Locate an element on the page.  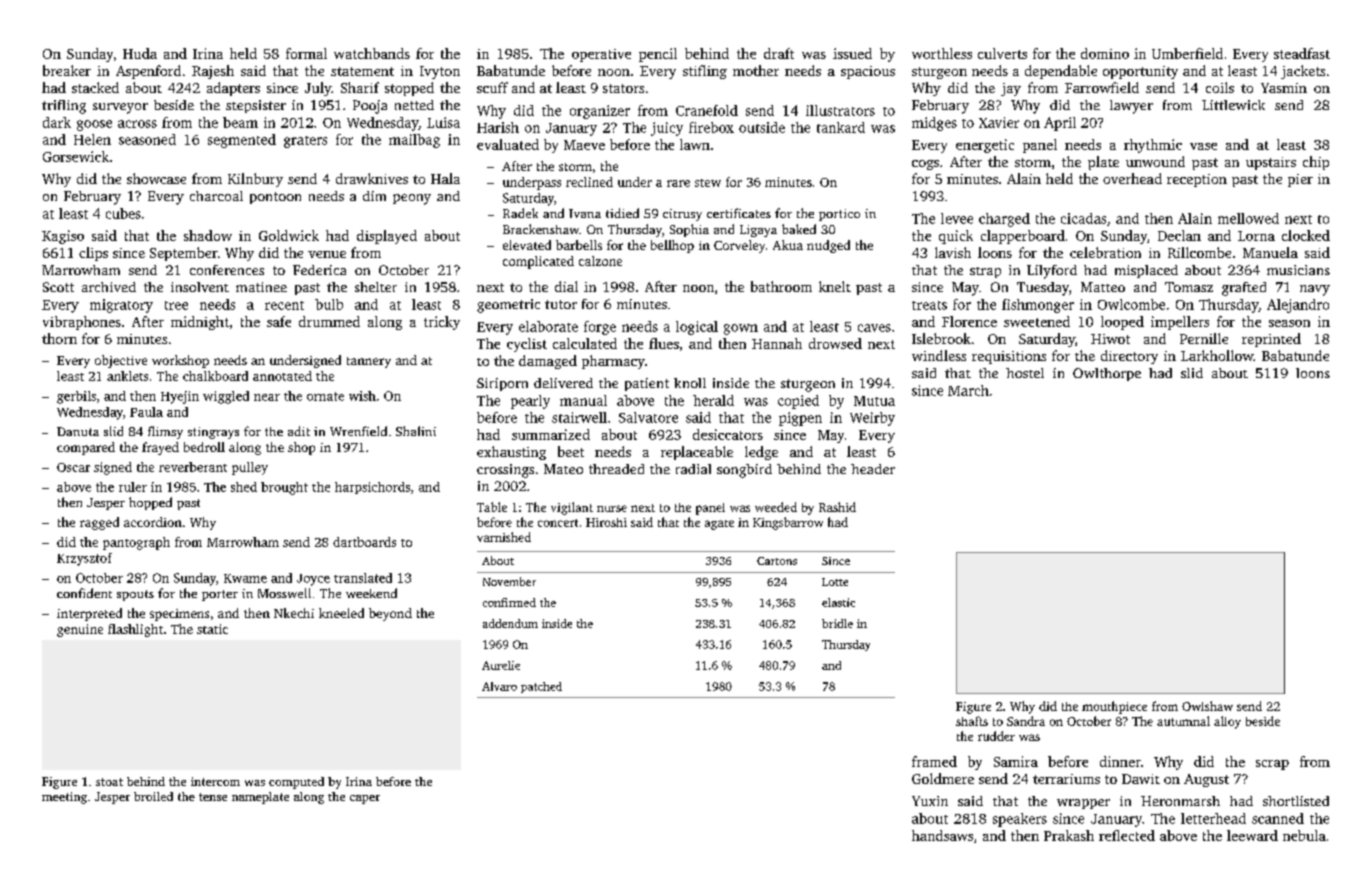
Radek is located at coordinates (520, 213).
